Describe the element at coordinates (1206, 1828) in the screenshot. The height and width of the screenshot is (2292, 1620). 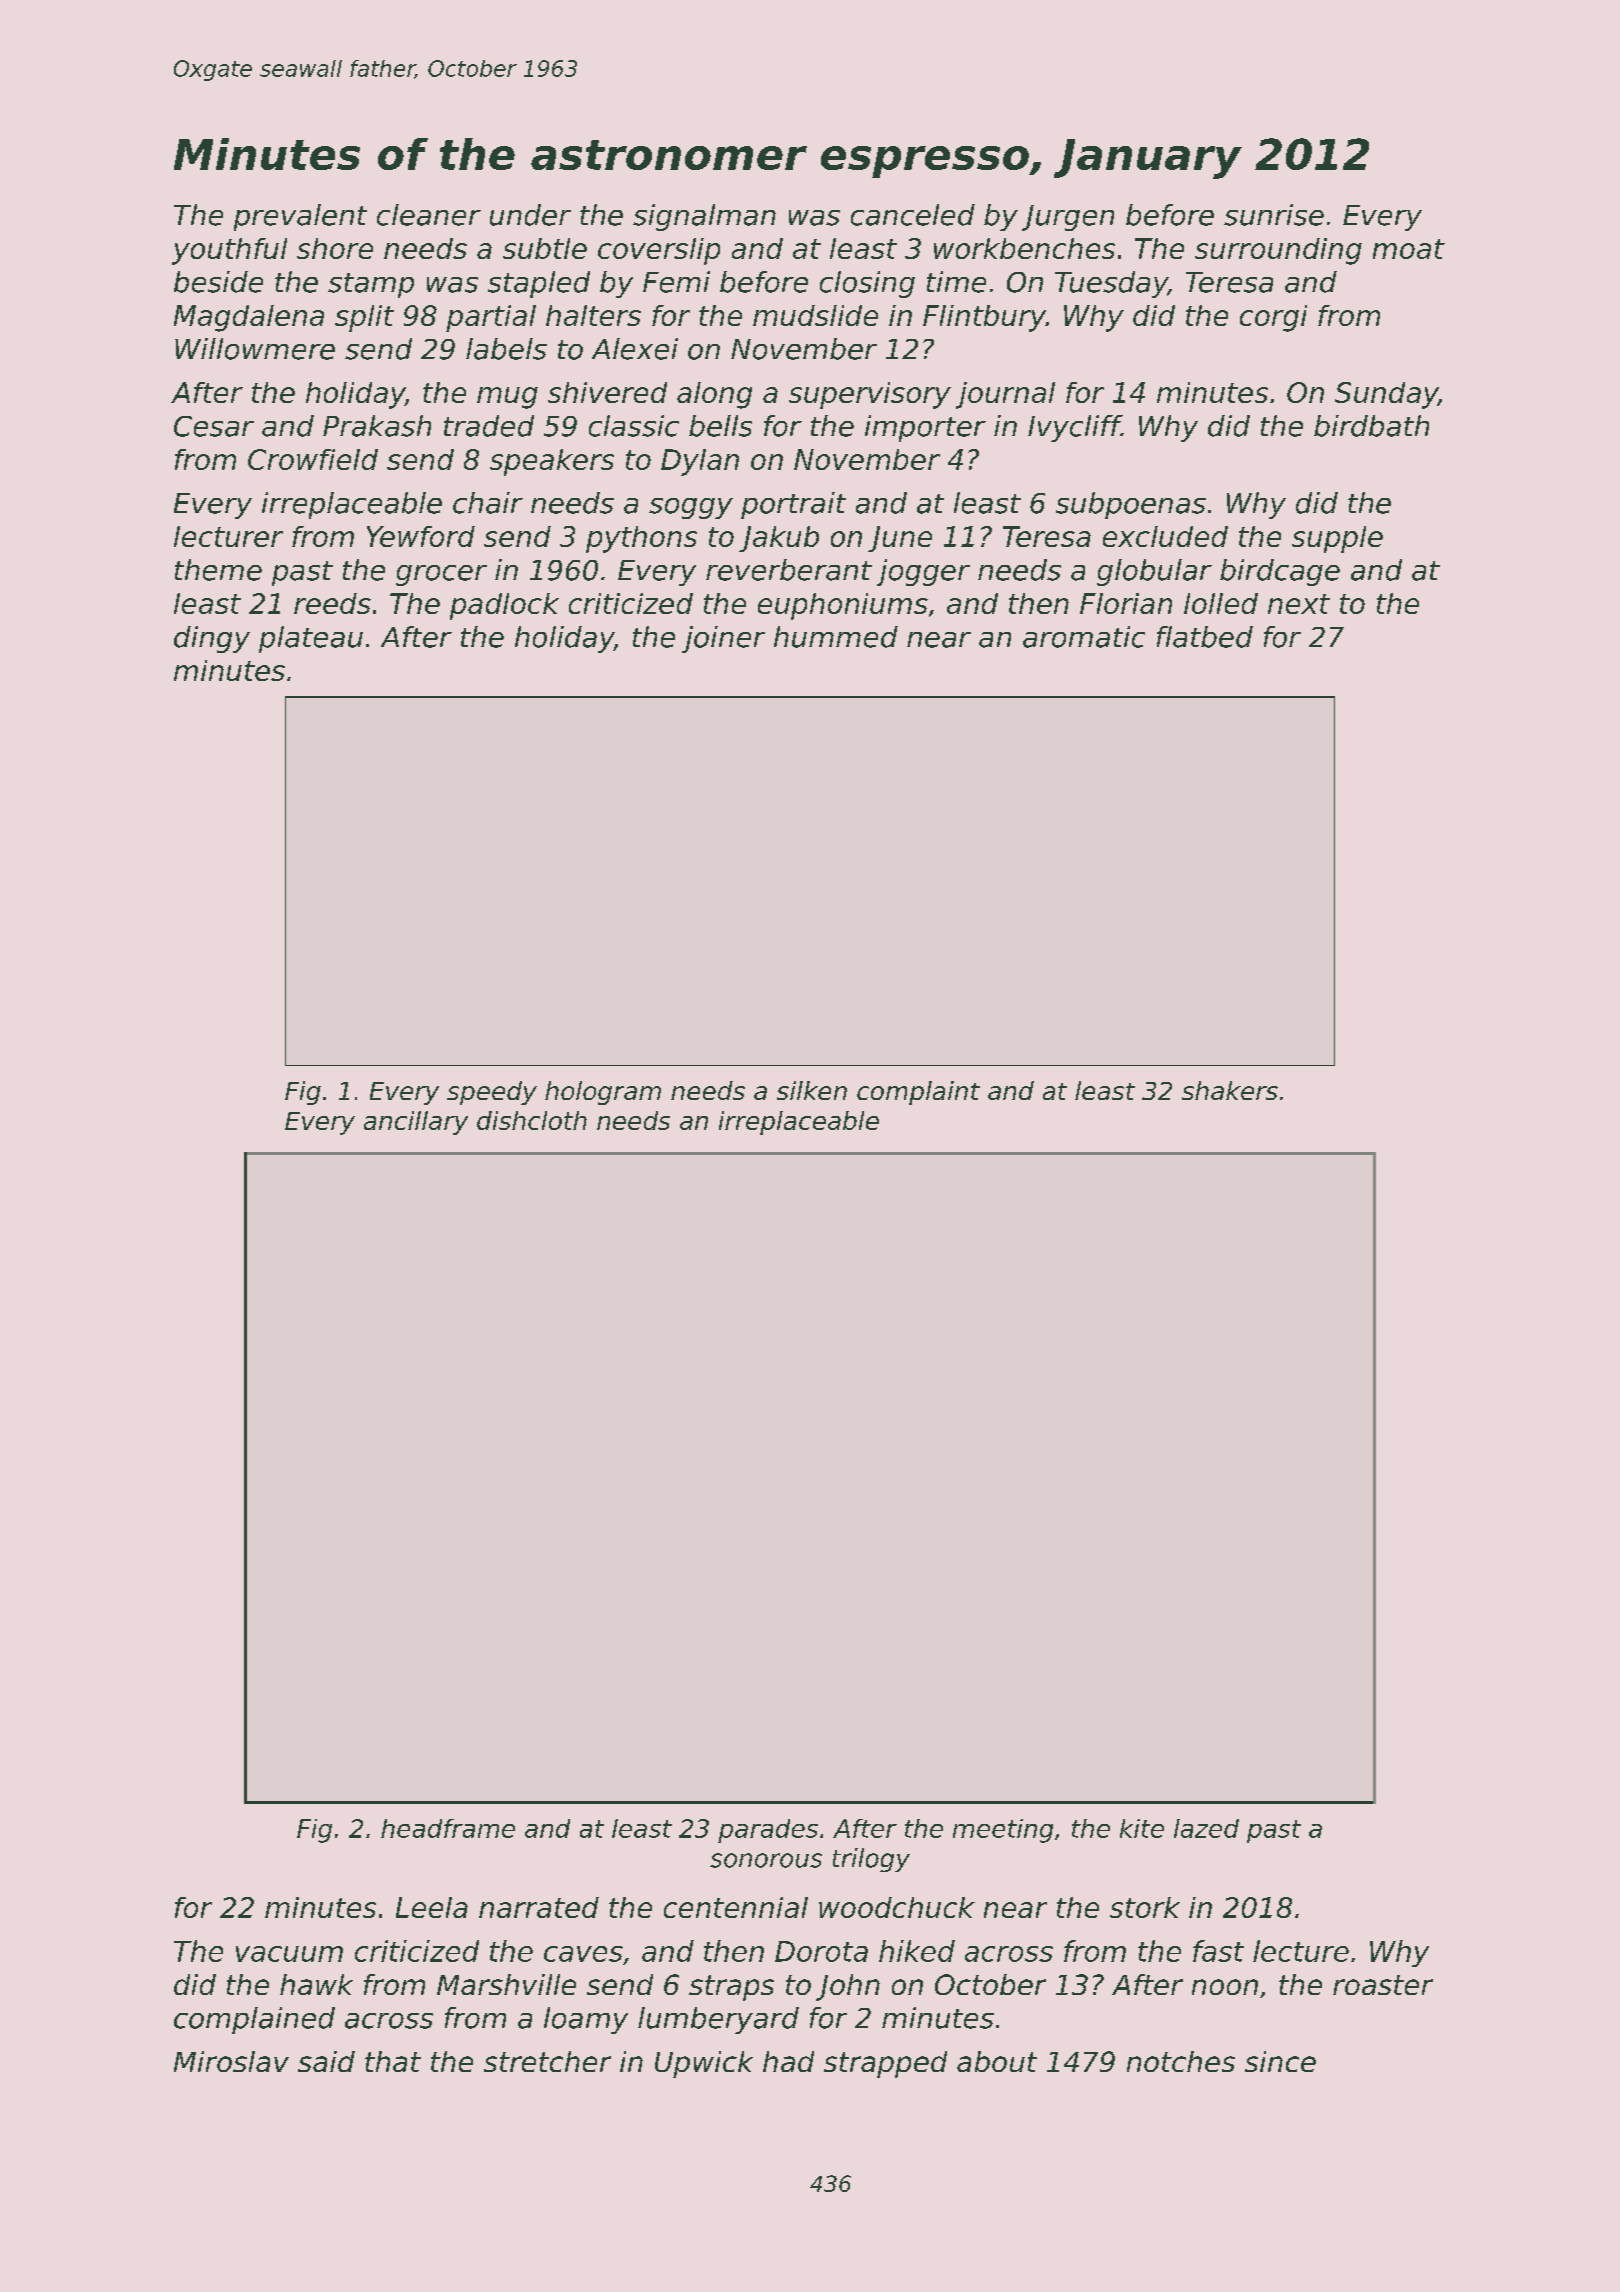
I see `lazed` at that location.
